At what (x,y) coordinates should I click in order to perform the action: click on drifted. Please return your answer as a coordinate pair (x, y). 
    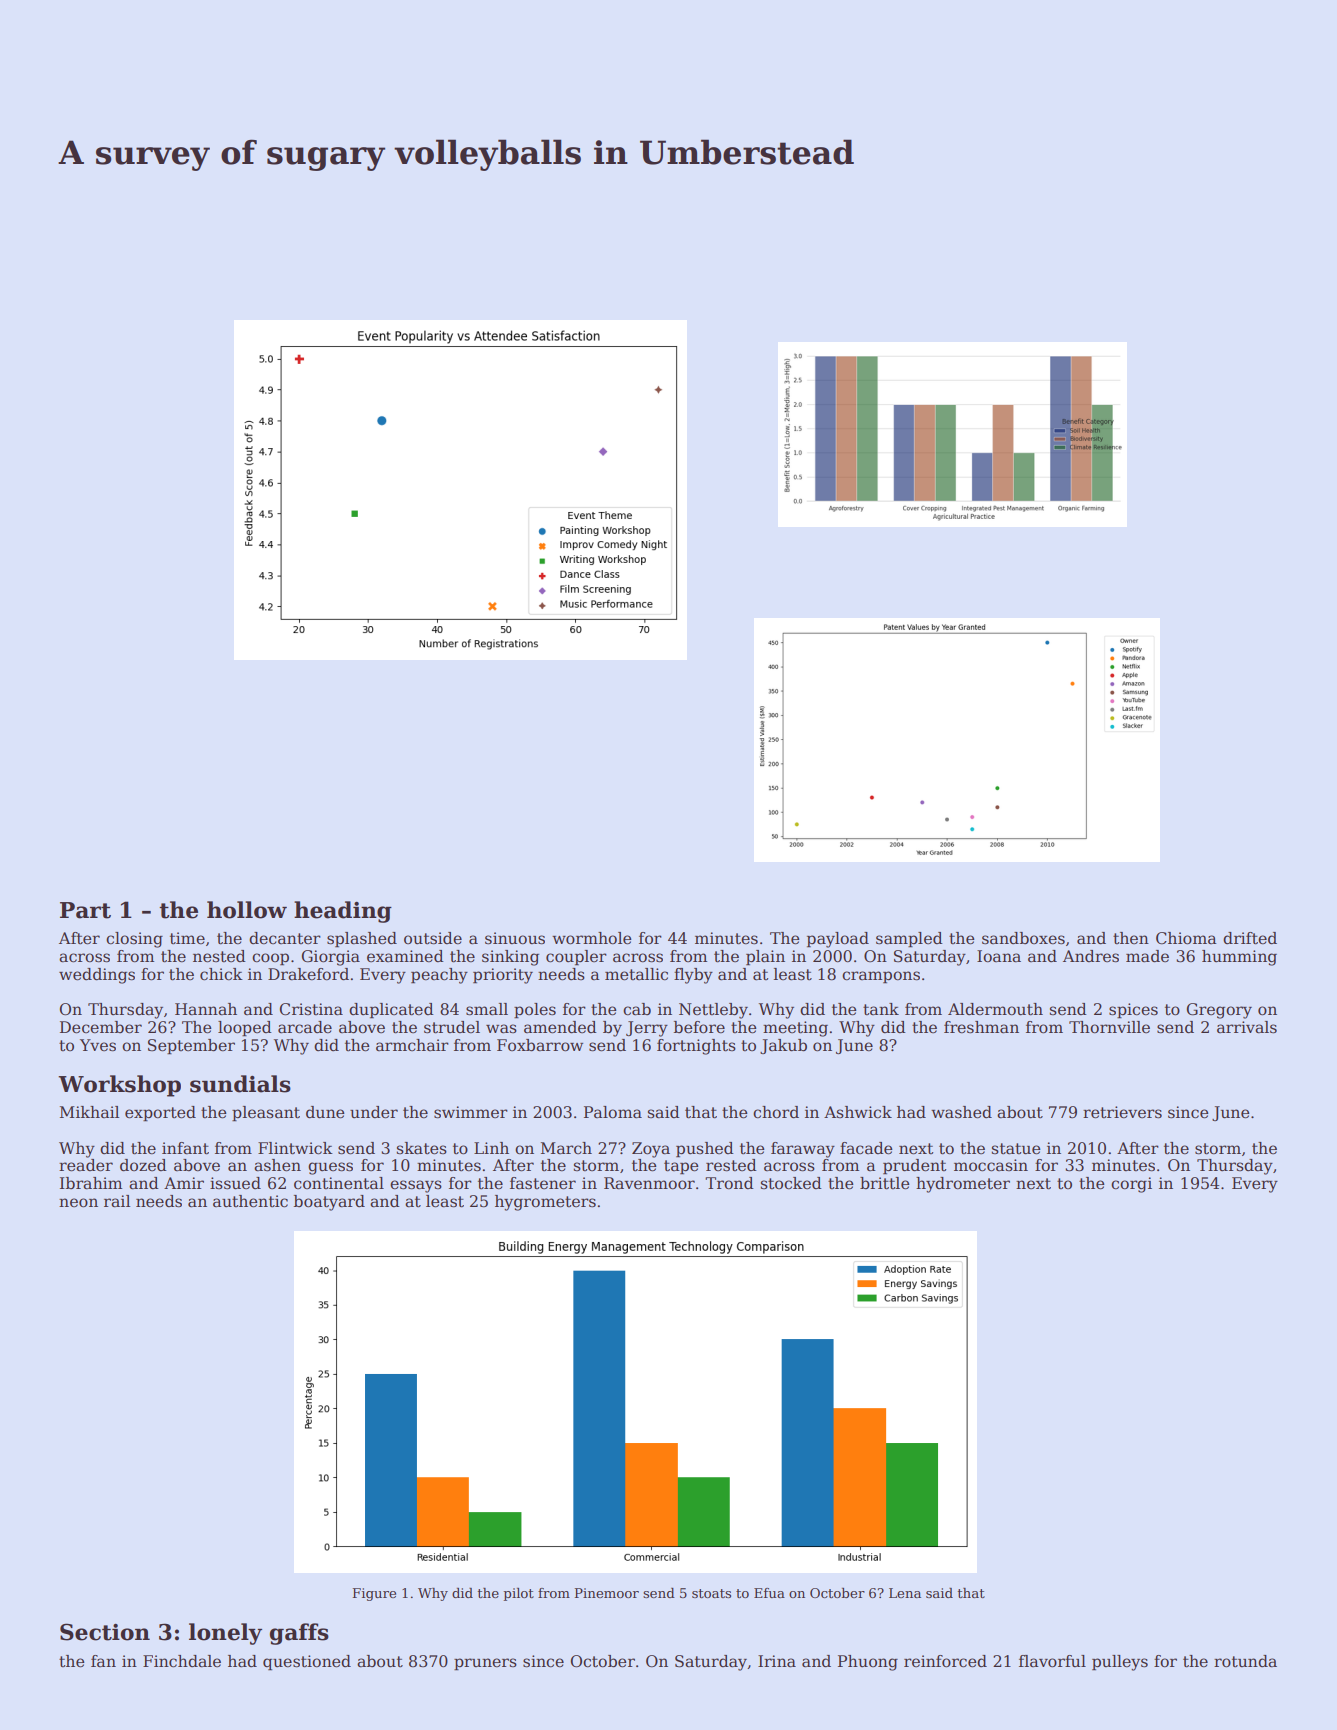
    Looking at the image, I should click on (1250, 938).
